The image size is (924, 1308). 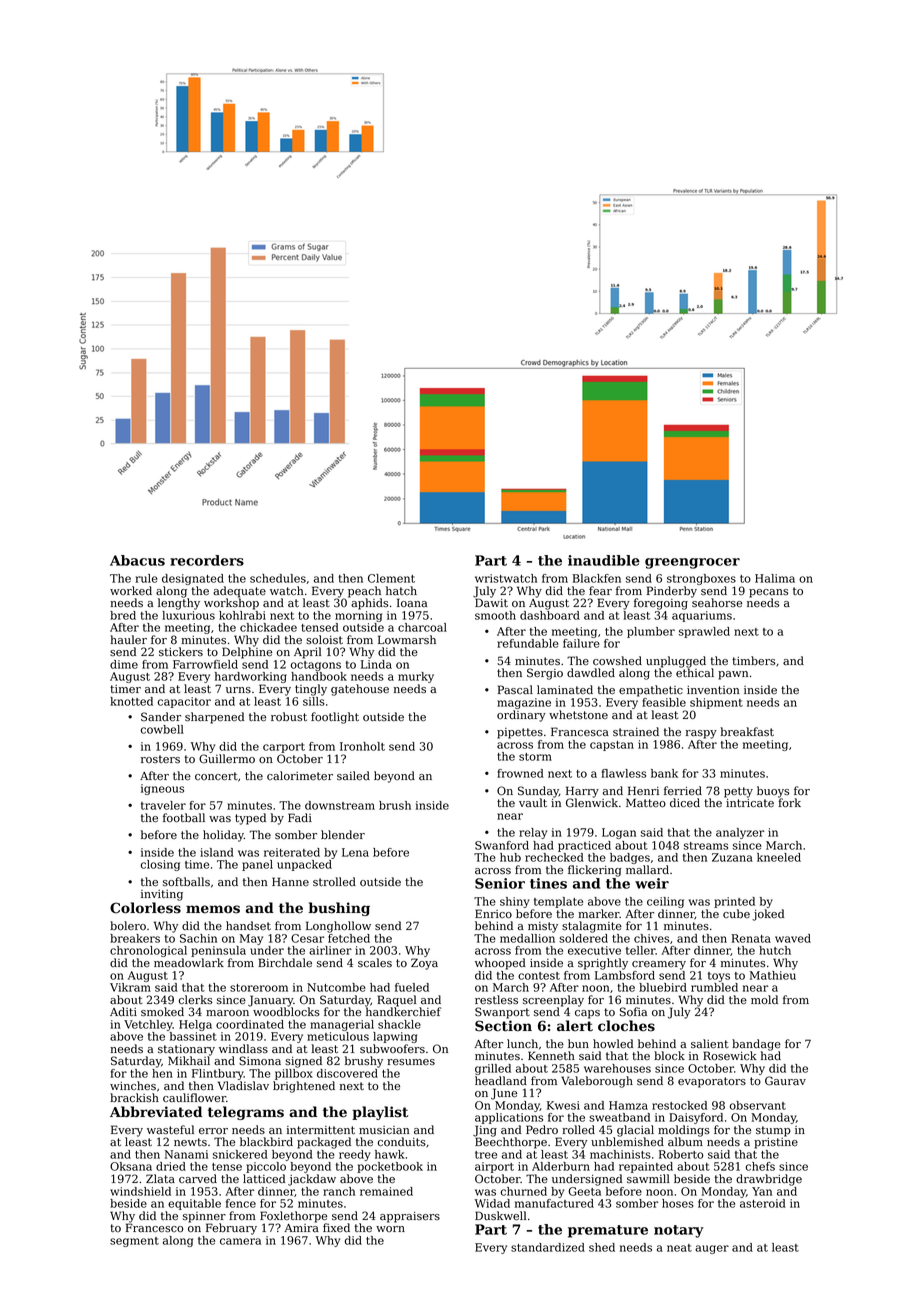 What do you see at coordinates (278, 578) in the document?
I see `schedules` at bounding box center [278, 578].
